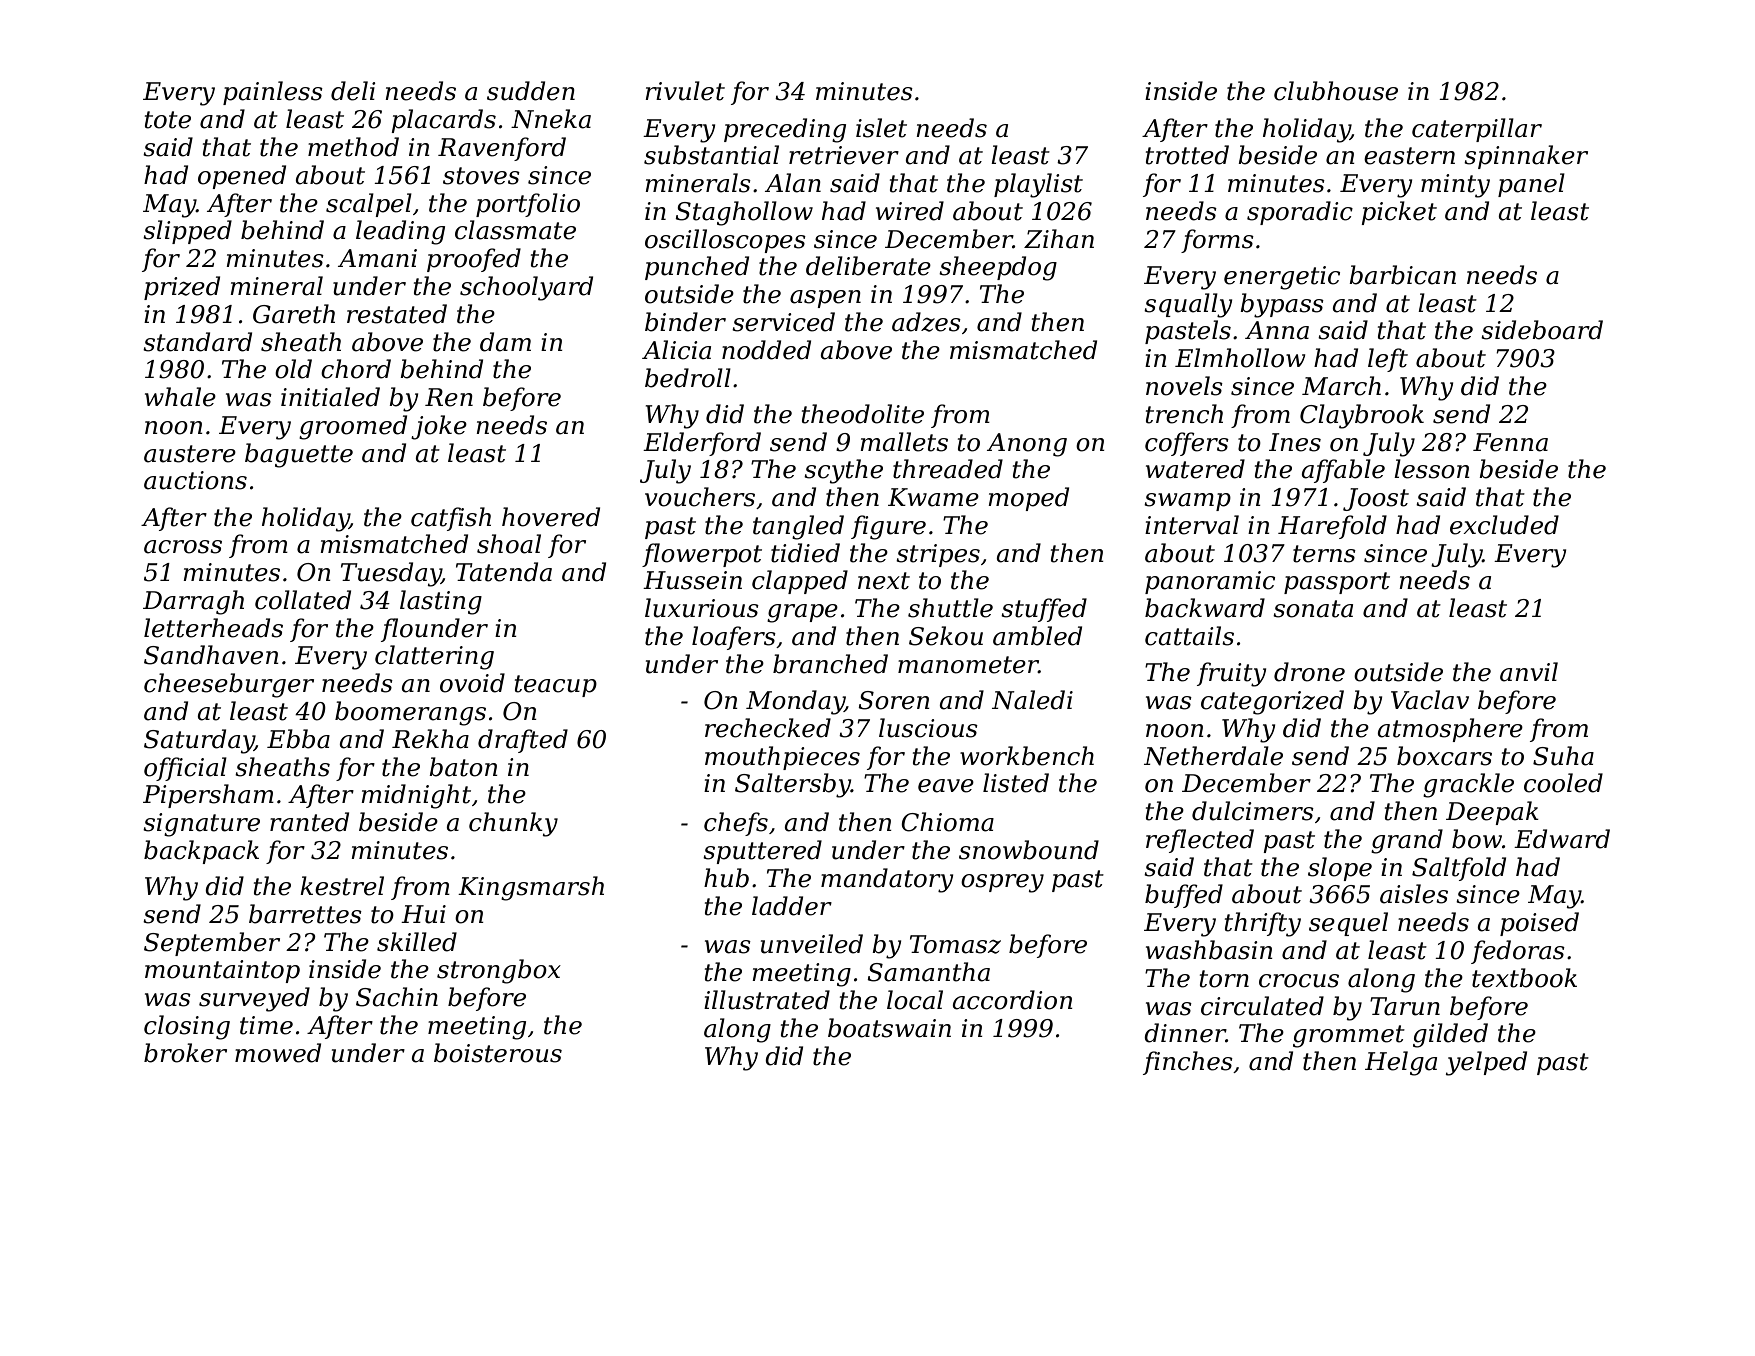 This image has width=1755, height=1356. Describe the element at coordinates (531, 91) in the image. I see `sudden` at that location.
